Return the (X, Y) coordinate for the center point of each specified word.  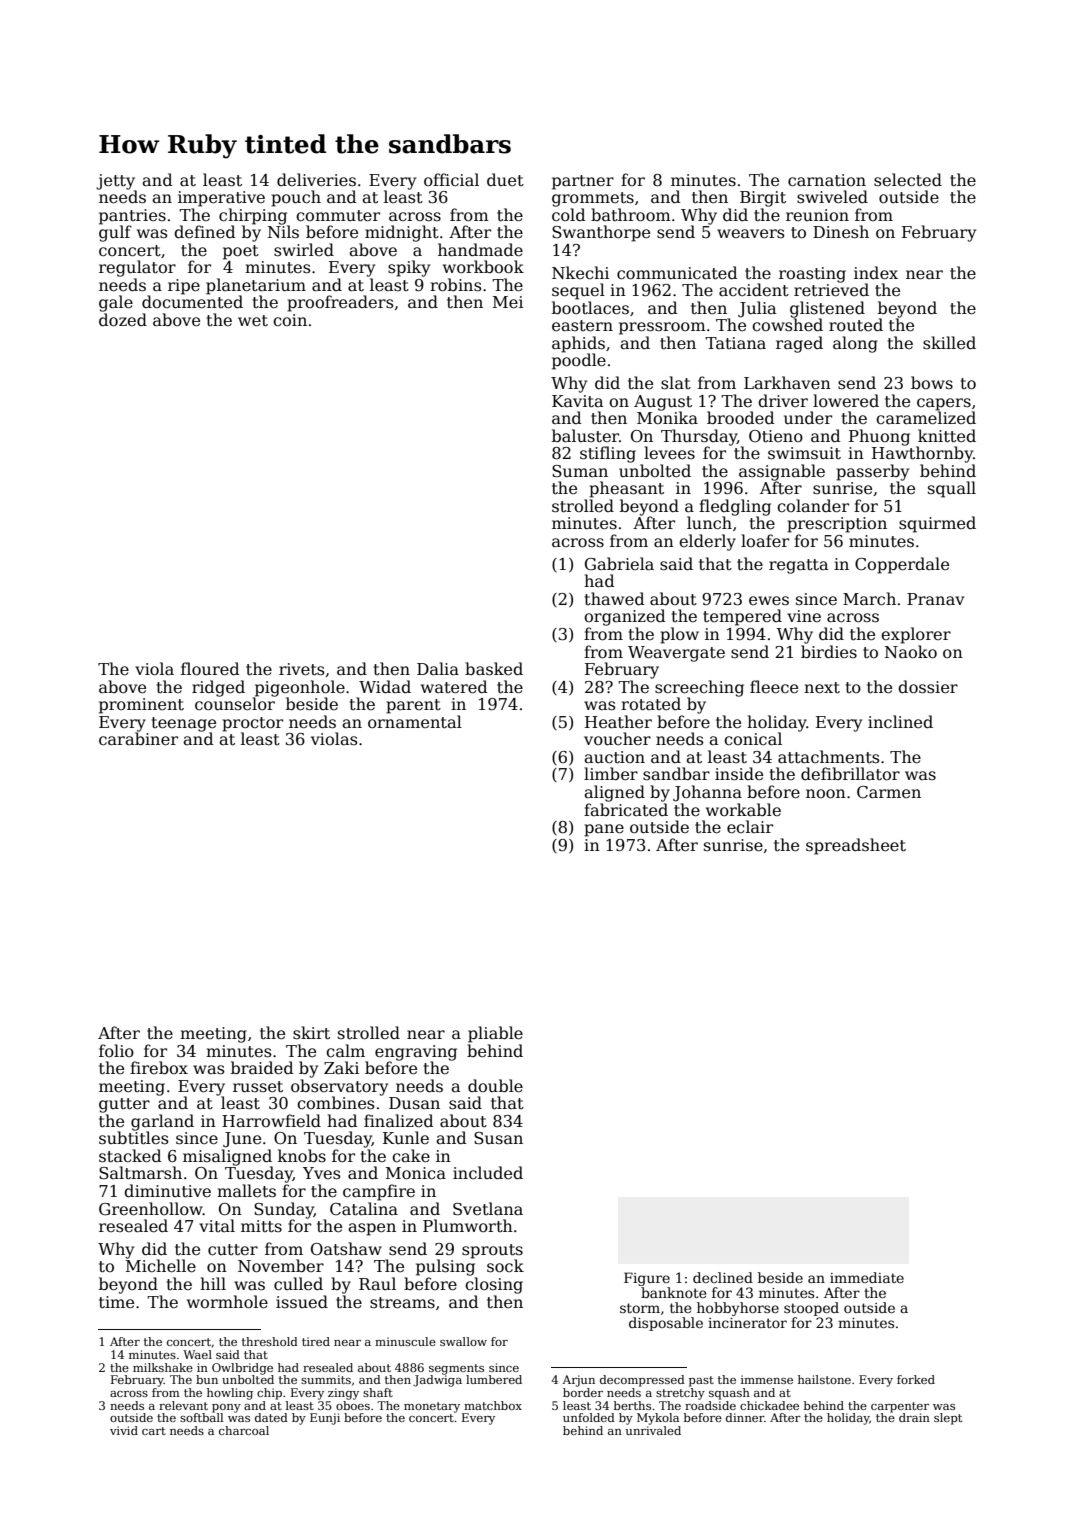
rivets (301, 669)
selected (908, 180)
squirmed (937, 524)
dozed (123, 320)
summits (326, 1379)
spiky (409, 268)
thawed (615, 599)
